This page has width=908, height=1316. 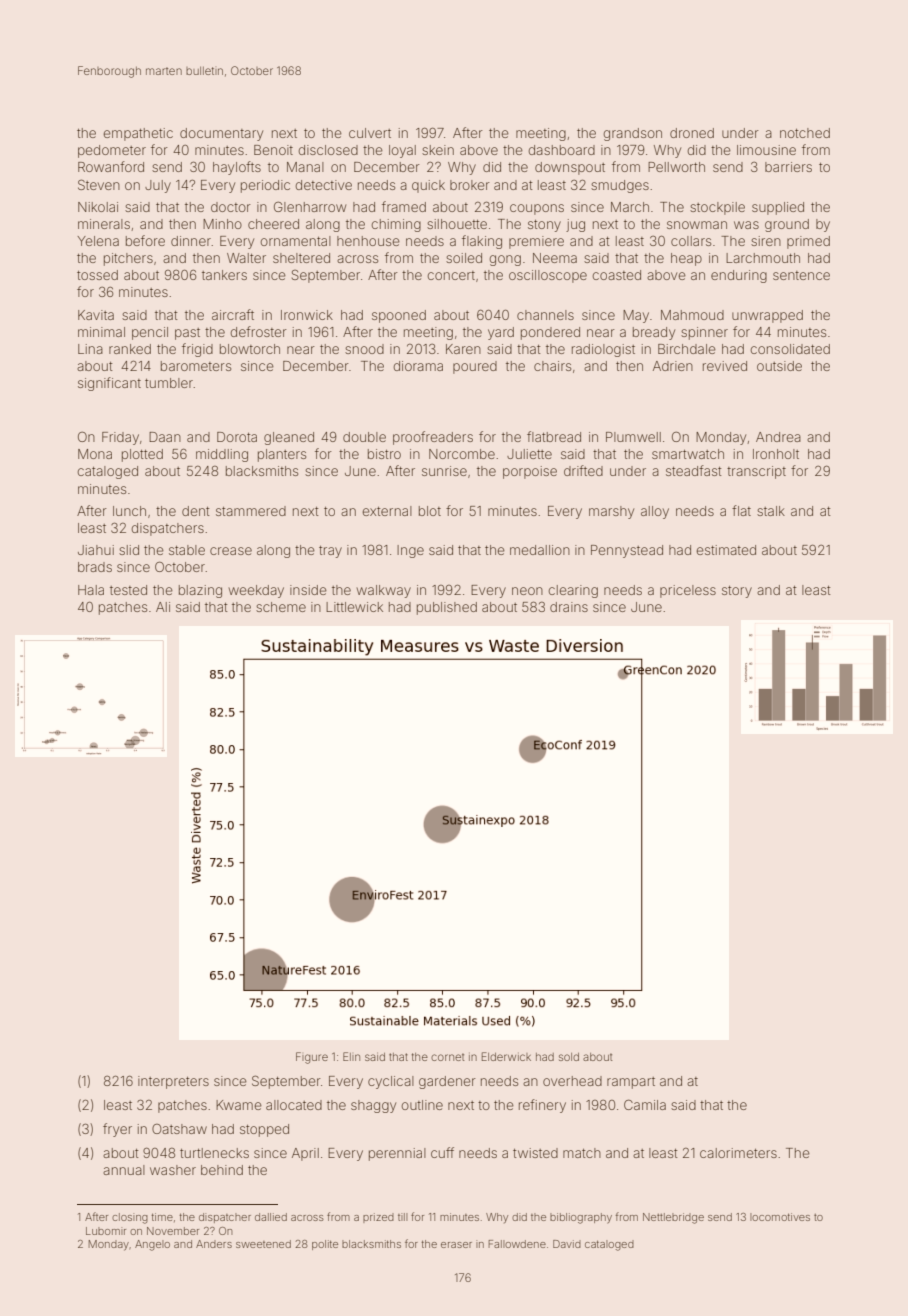 I want to click on medallion, so click(x=540, y=550).
